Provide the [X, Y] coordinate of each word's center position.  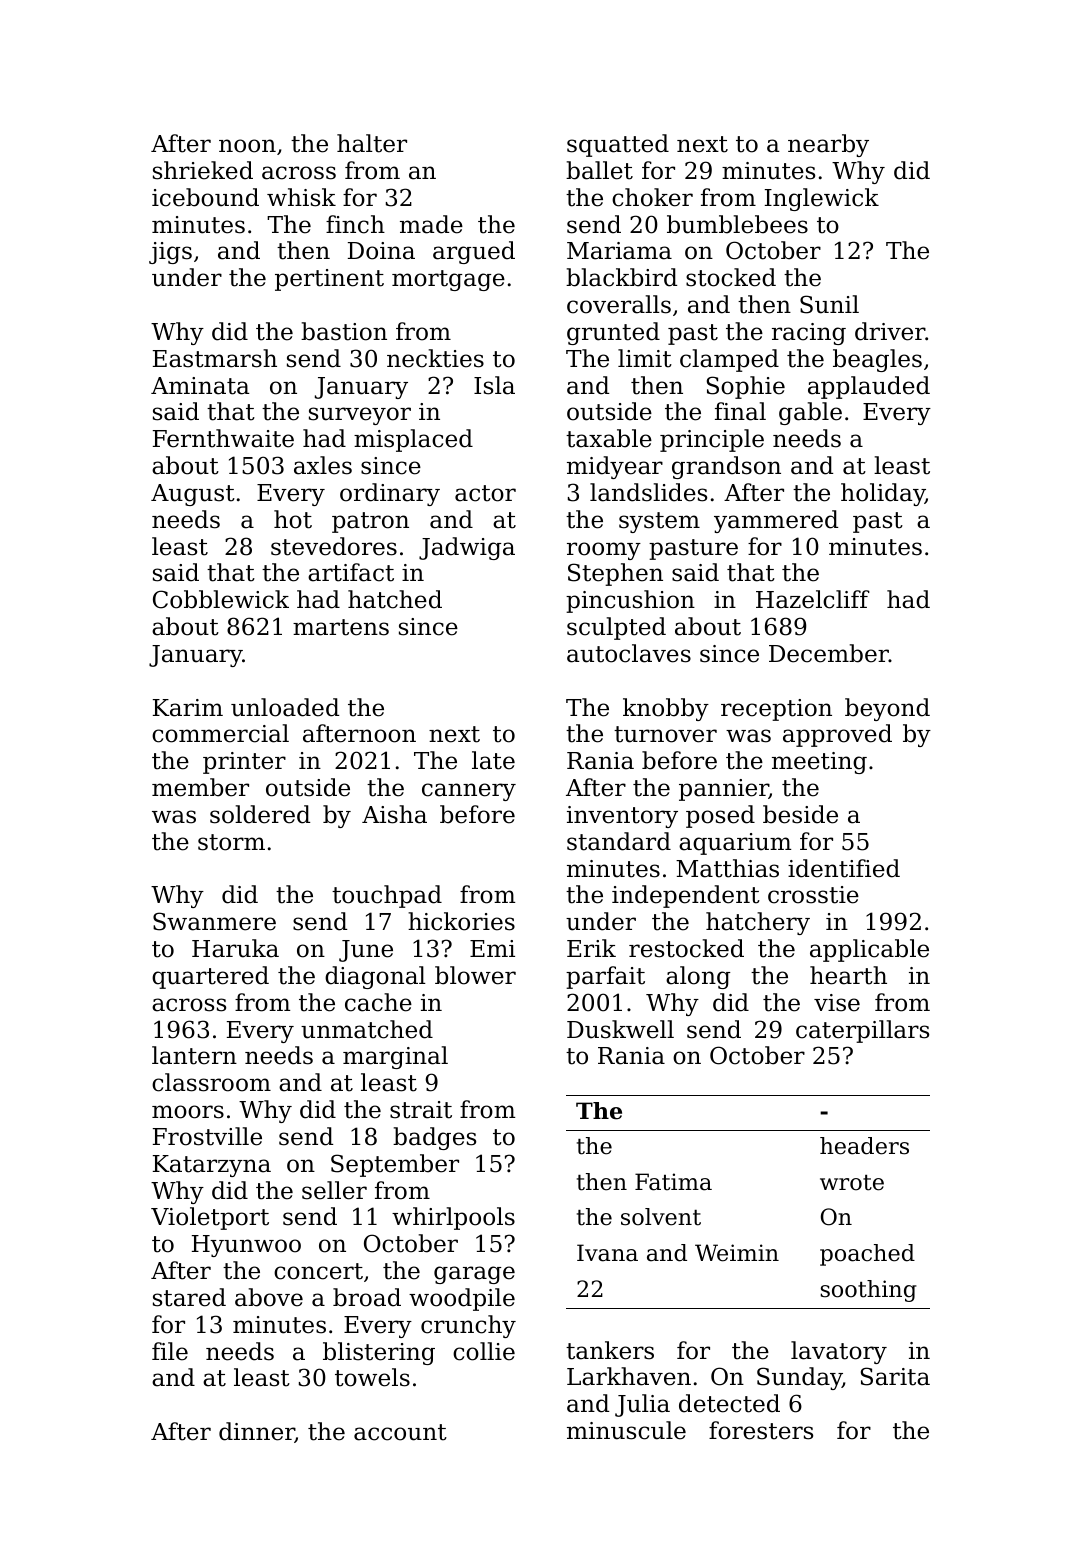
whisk [301, 197]
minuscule [626, 1430]
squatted [618, 145]
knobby [666, 709]
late [493, 760]
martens [341, 627]
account [400, 1432]
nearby [828, 145]
